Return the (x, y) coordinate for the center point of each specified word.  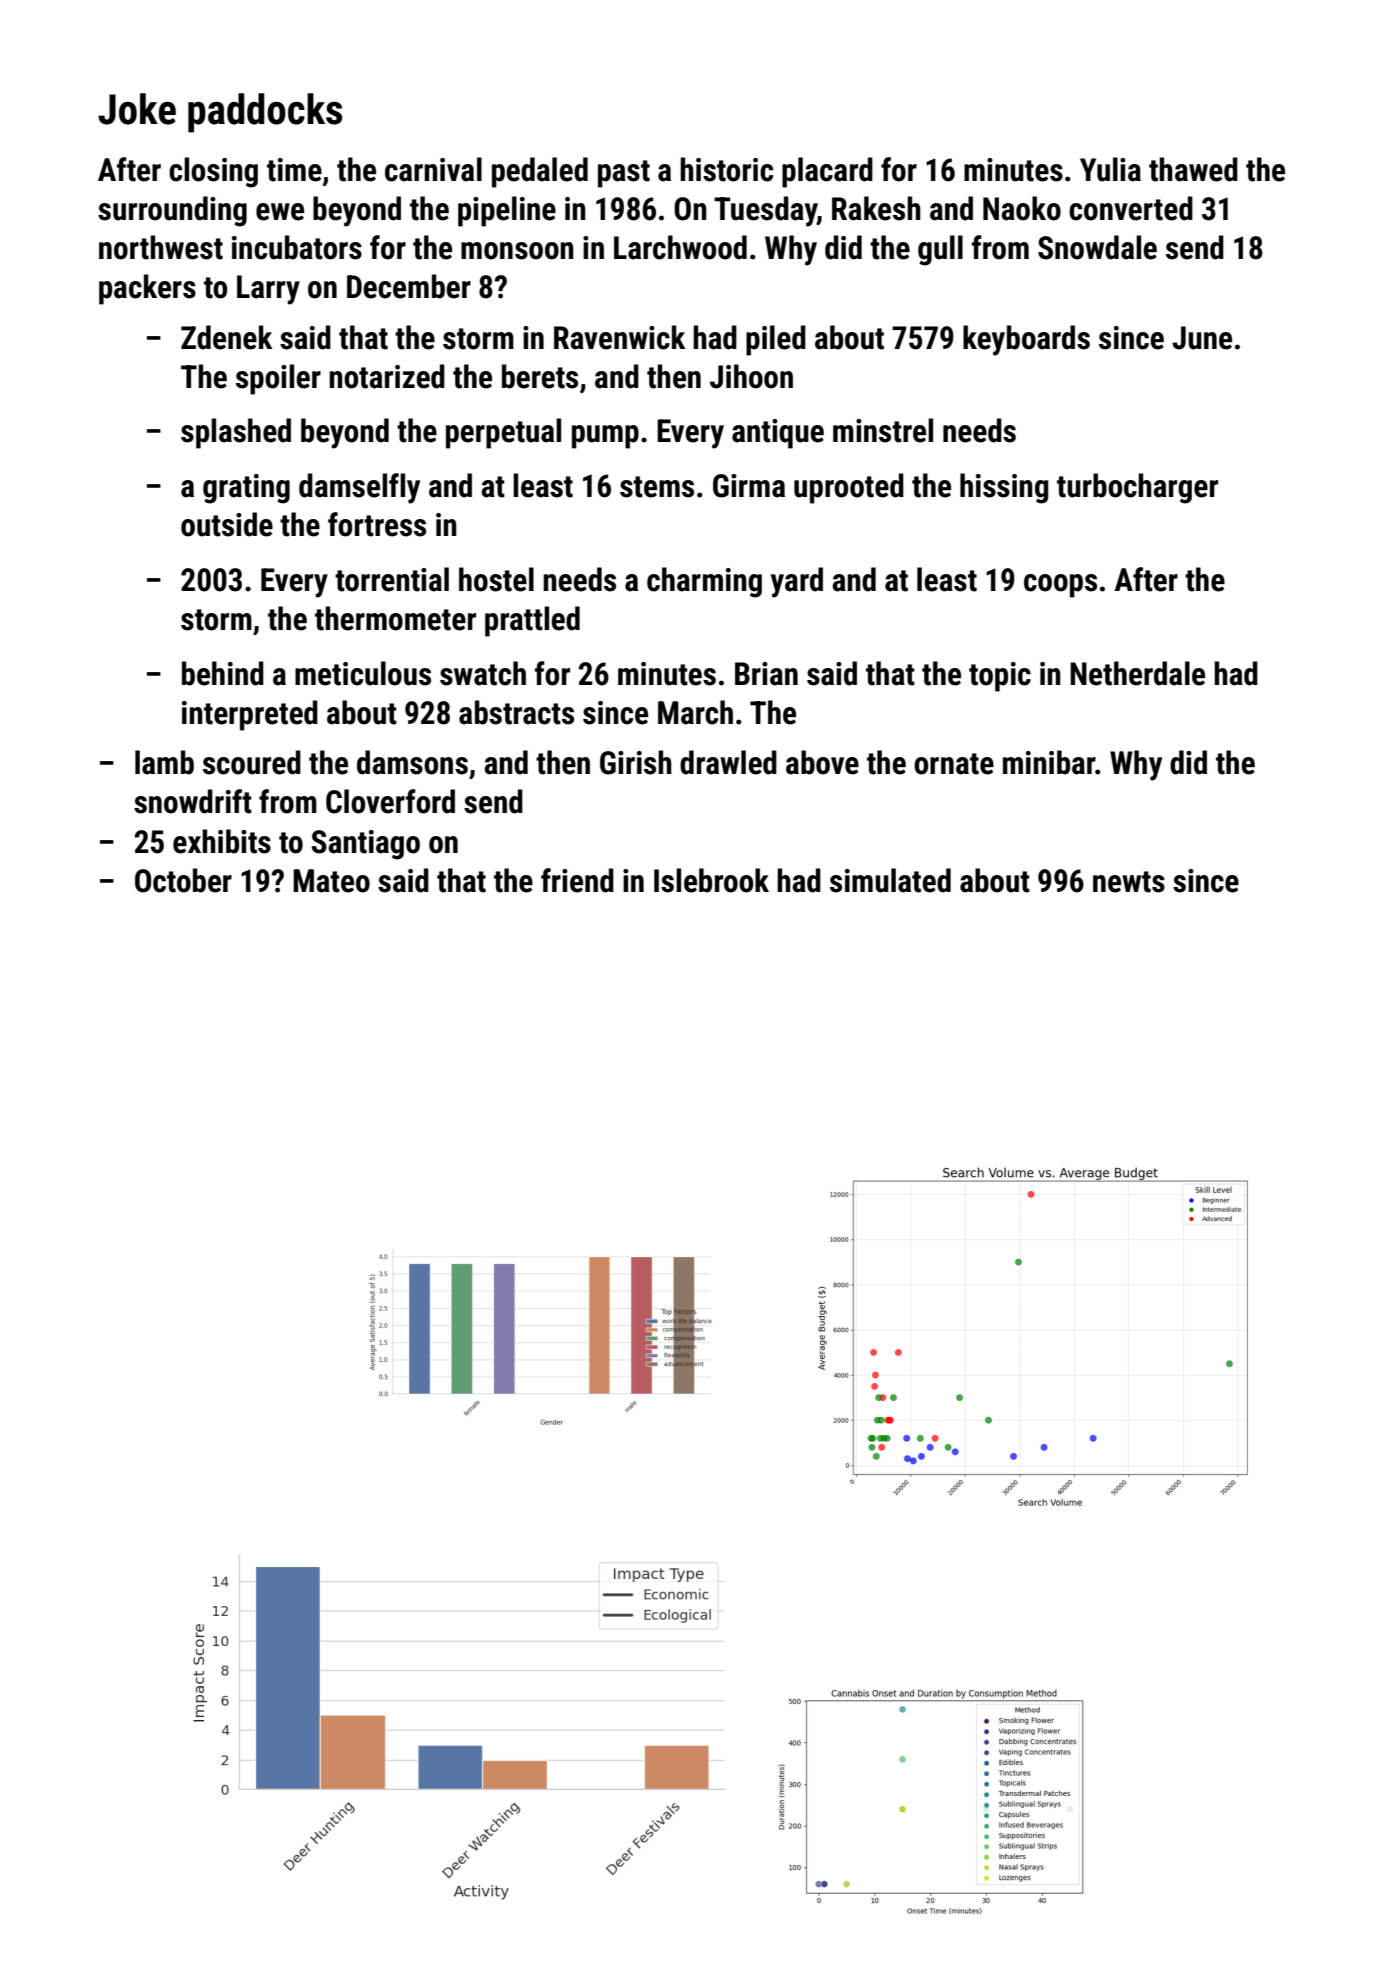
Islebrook (711, 880)
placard (827, 172)
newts (1129, 882)
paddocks (265, 113)
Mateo (331, 881)
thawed (1193, 169)
